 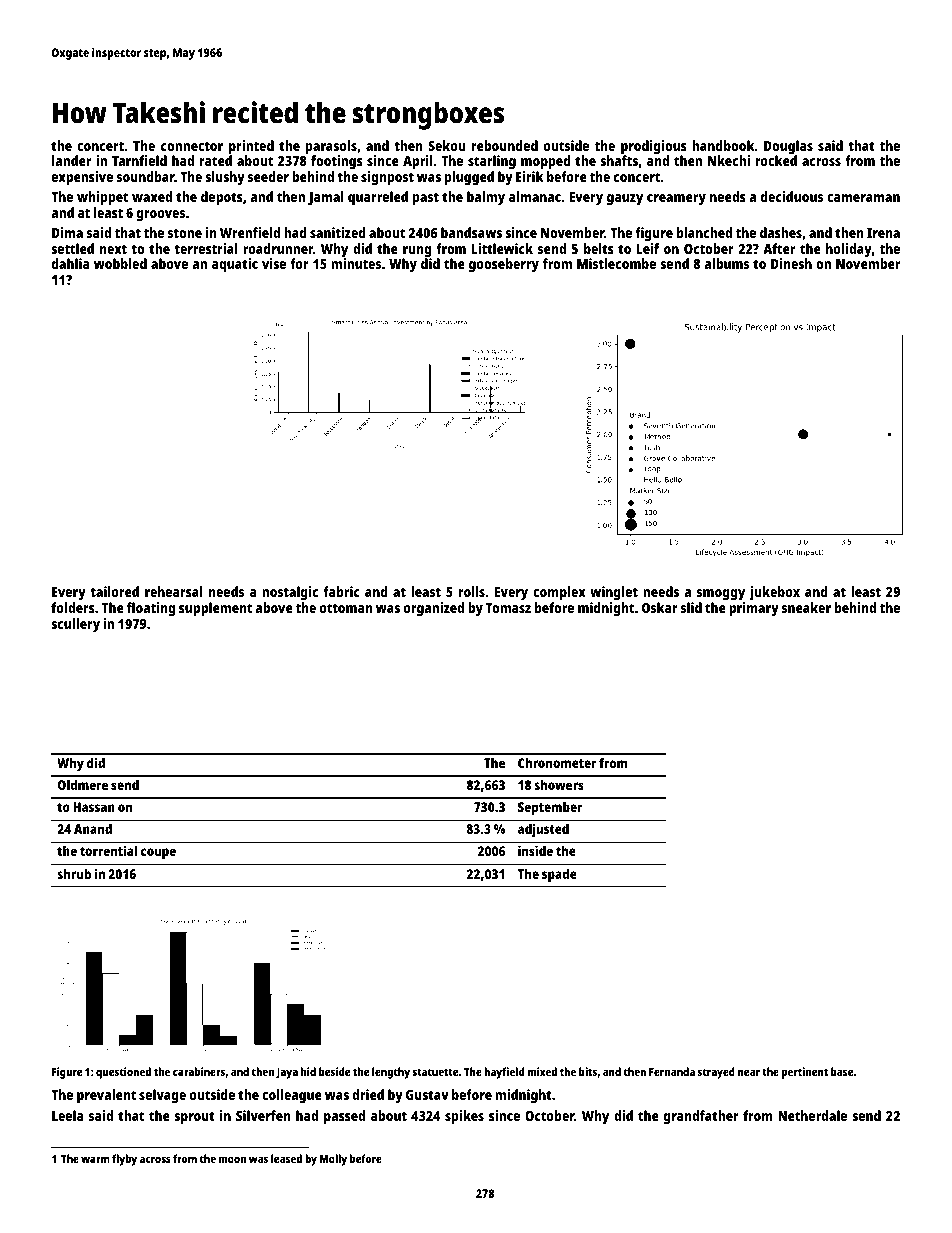 What do you see at coordinates (72, 248) in the document?
I see `settled` at bounding box center [72, 248].
